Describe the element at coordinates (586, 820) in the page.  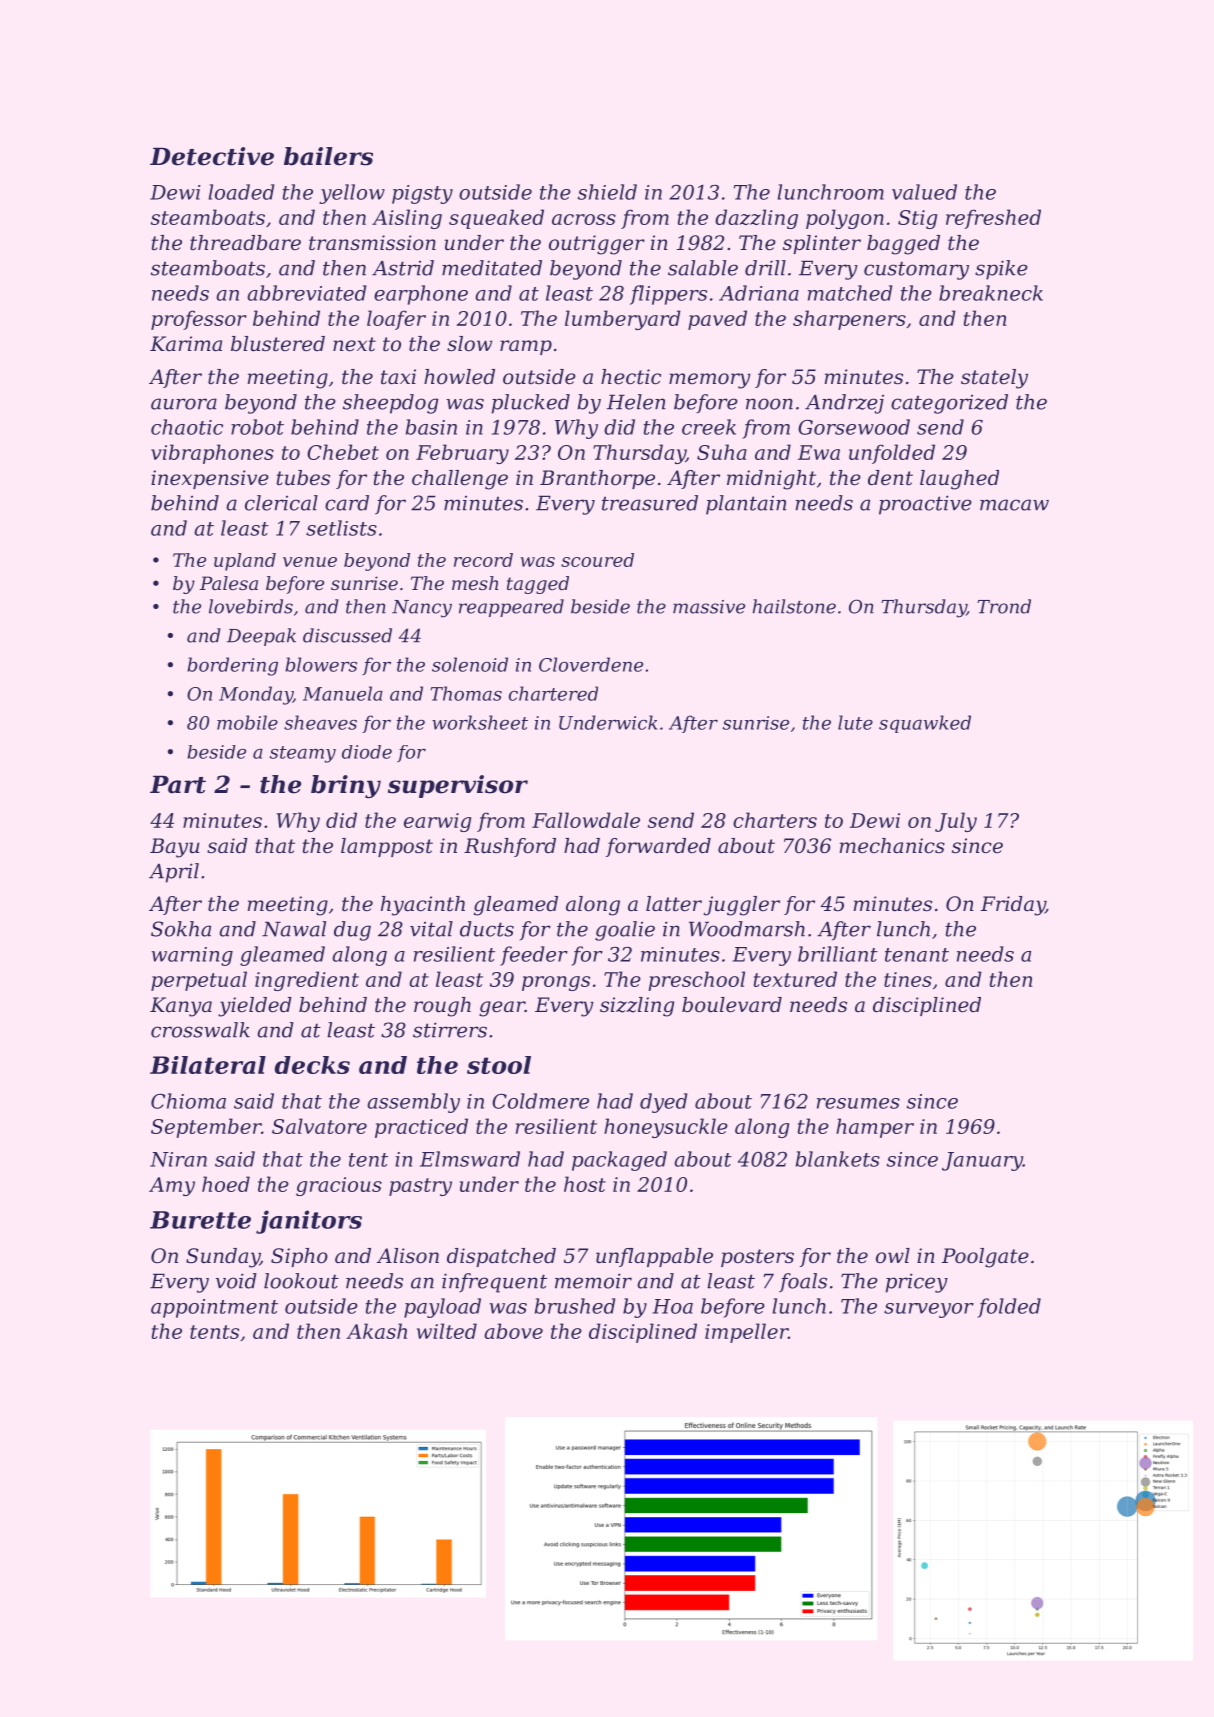
I see `Fallowdale` at that location.
